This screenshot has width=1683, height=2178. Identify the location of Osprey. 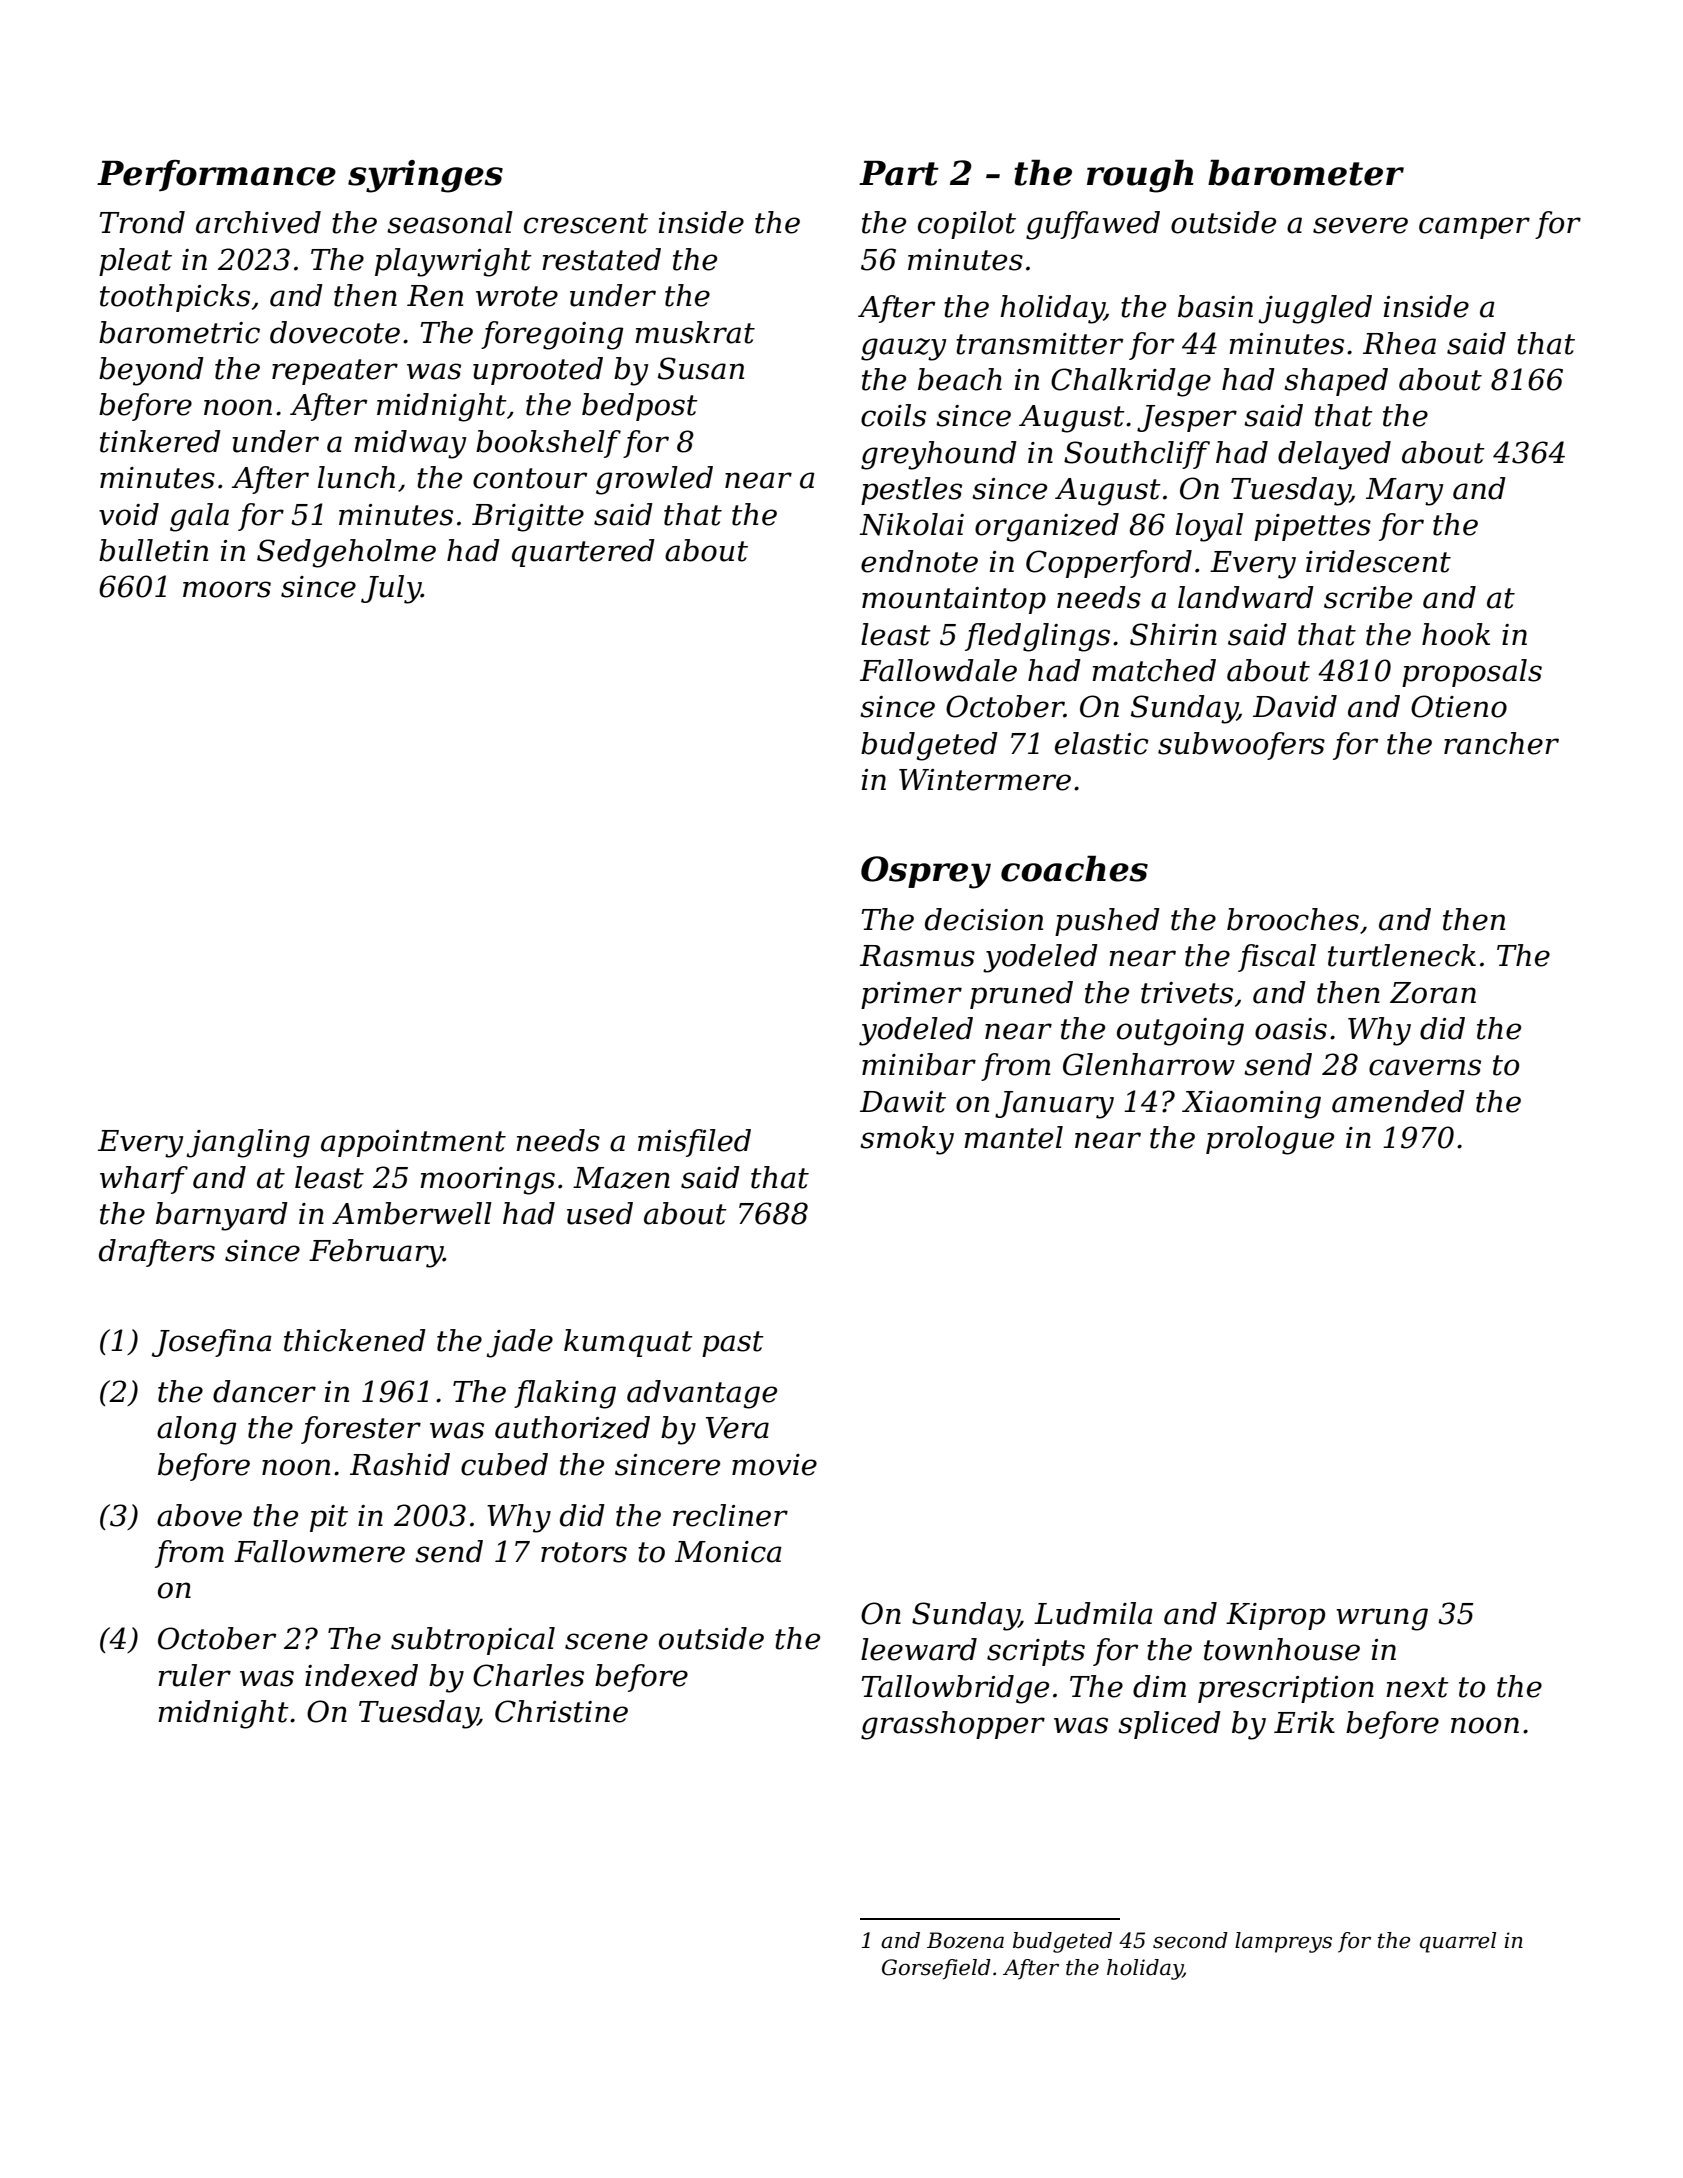
(926, 872).
